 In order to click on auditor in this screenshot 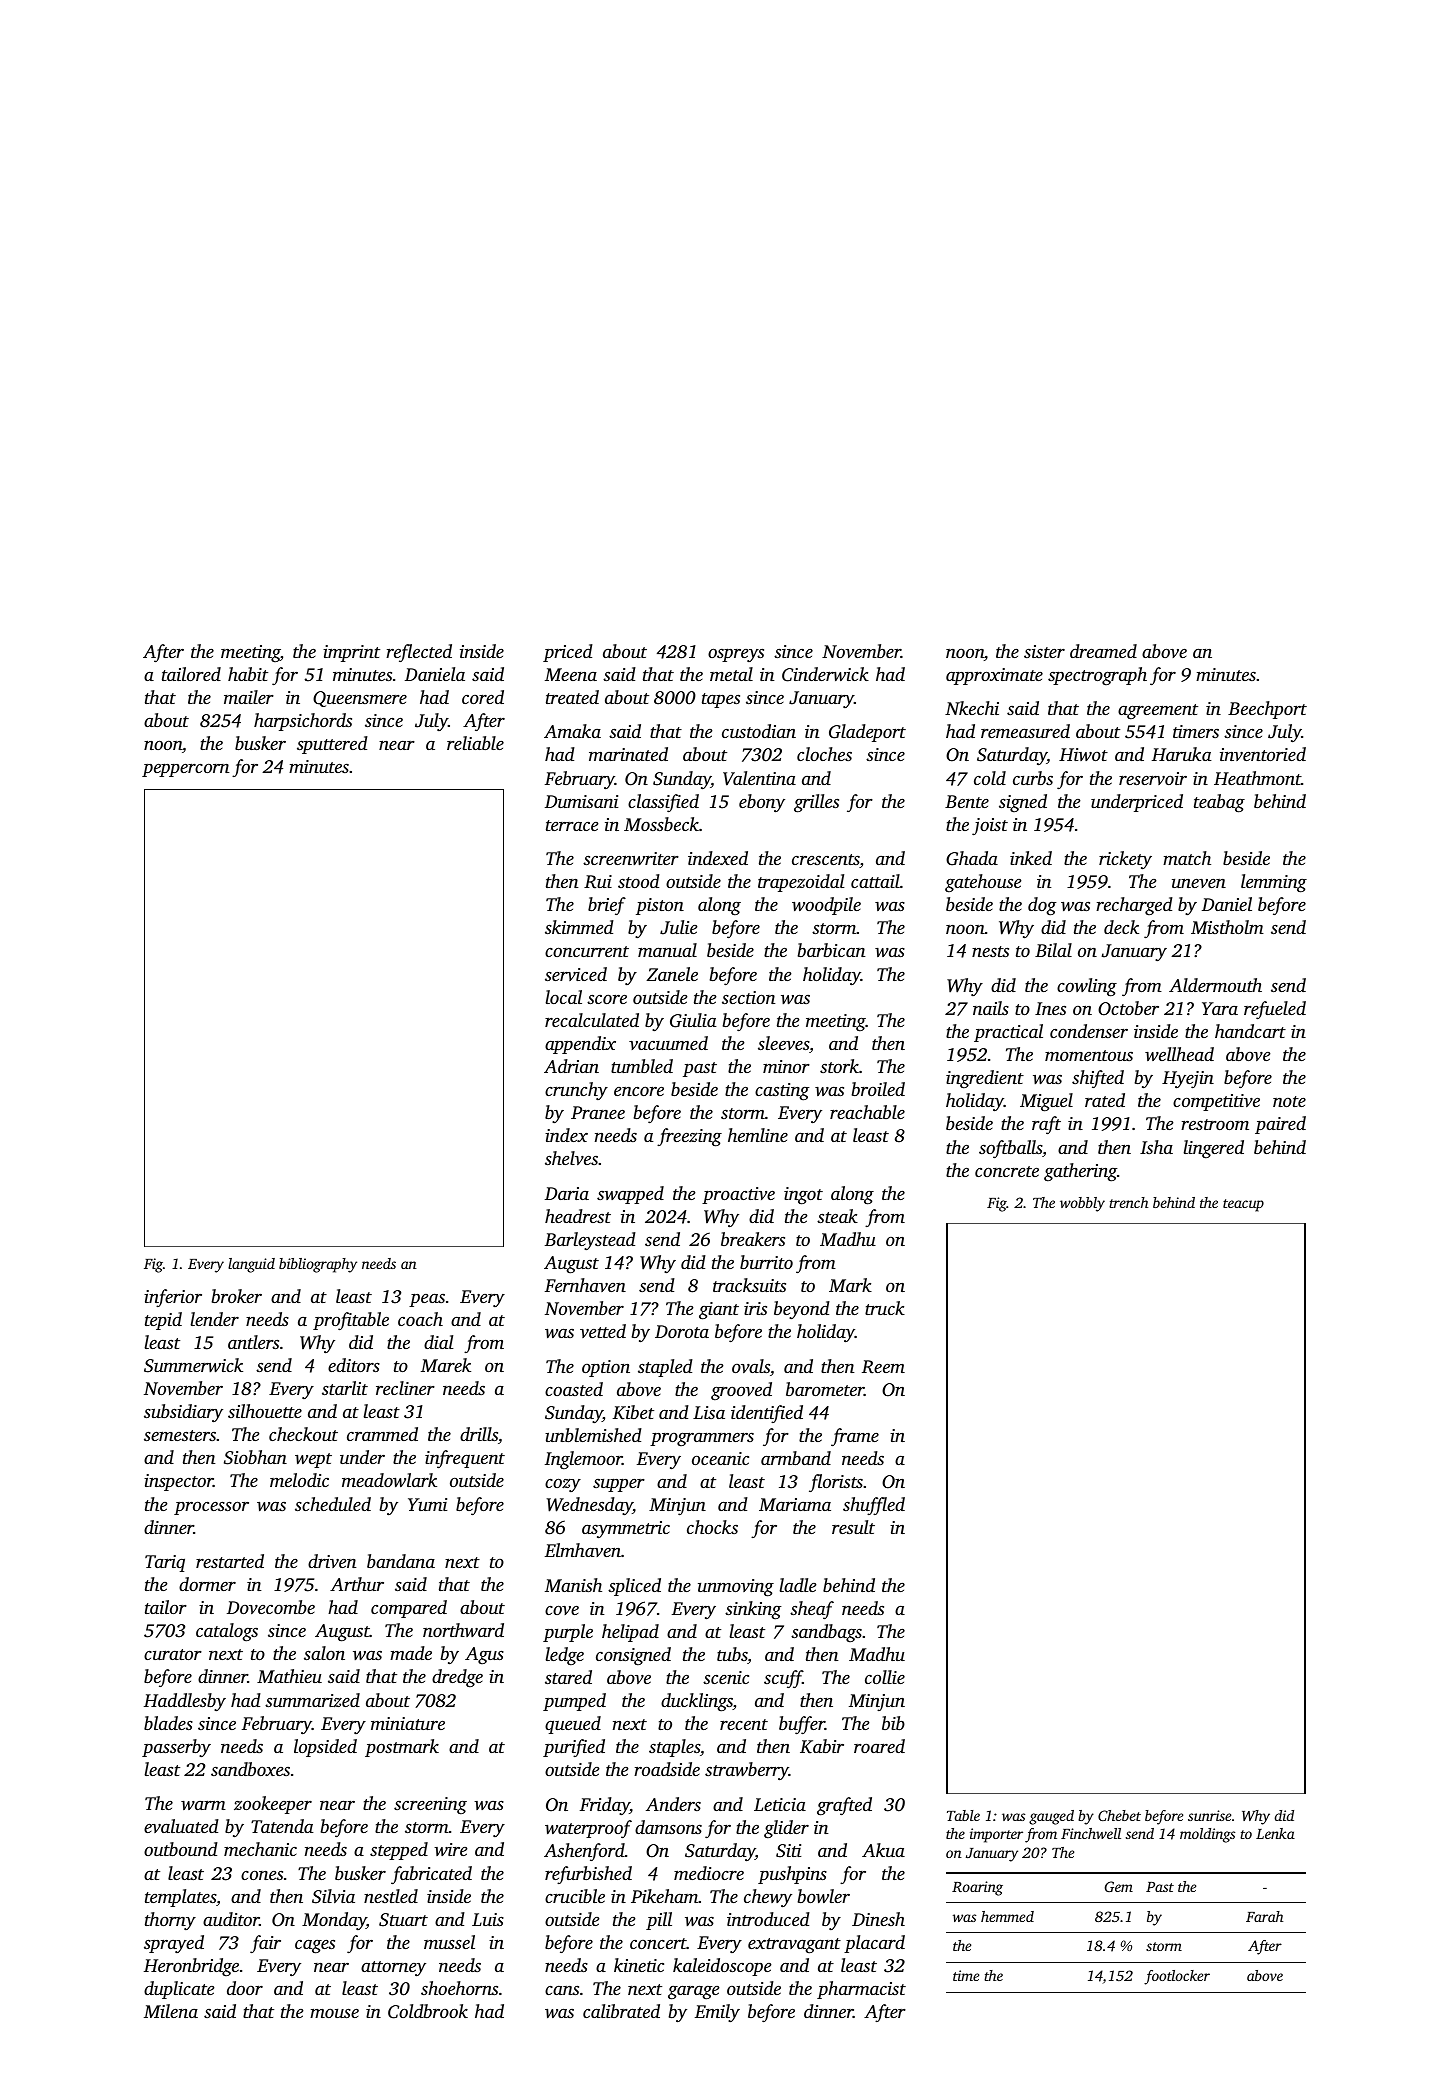, I will do `click(231, 1919)`.
